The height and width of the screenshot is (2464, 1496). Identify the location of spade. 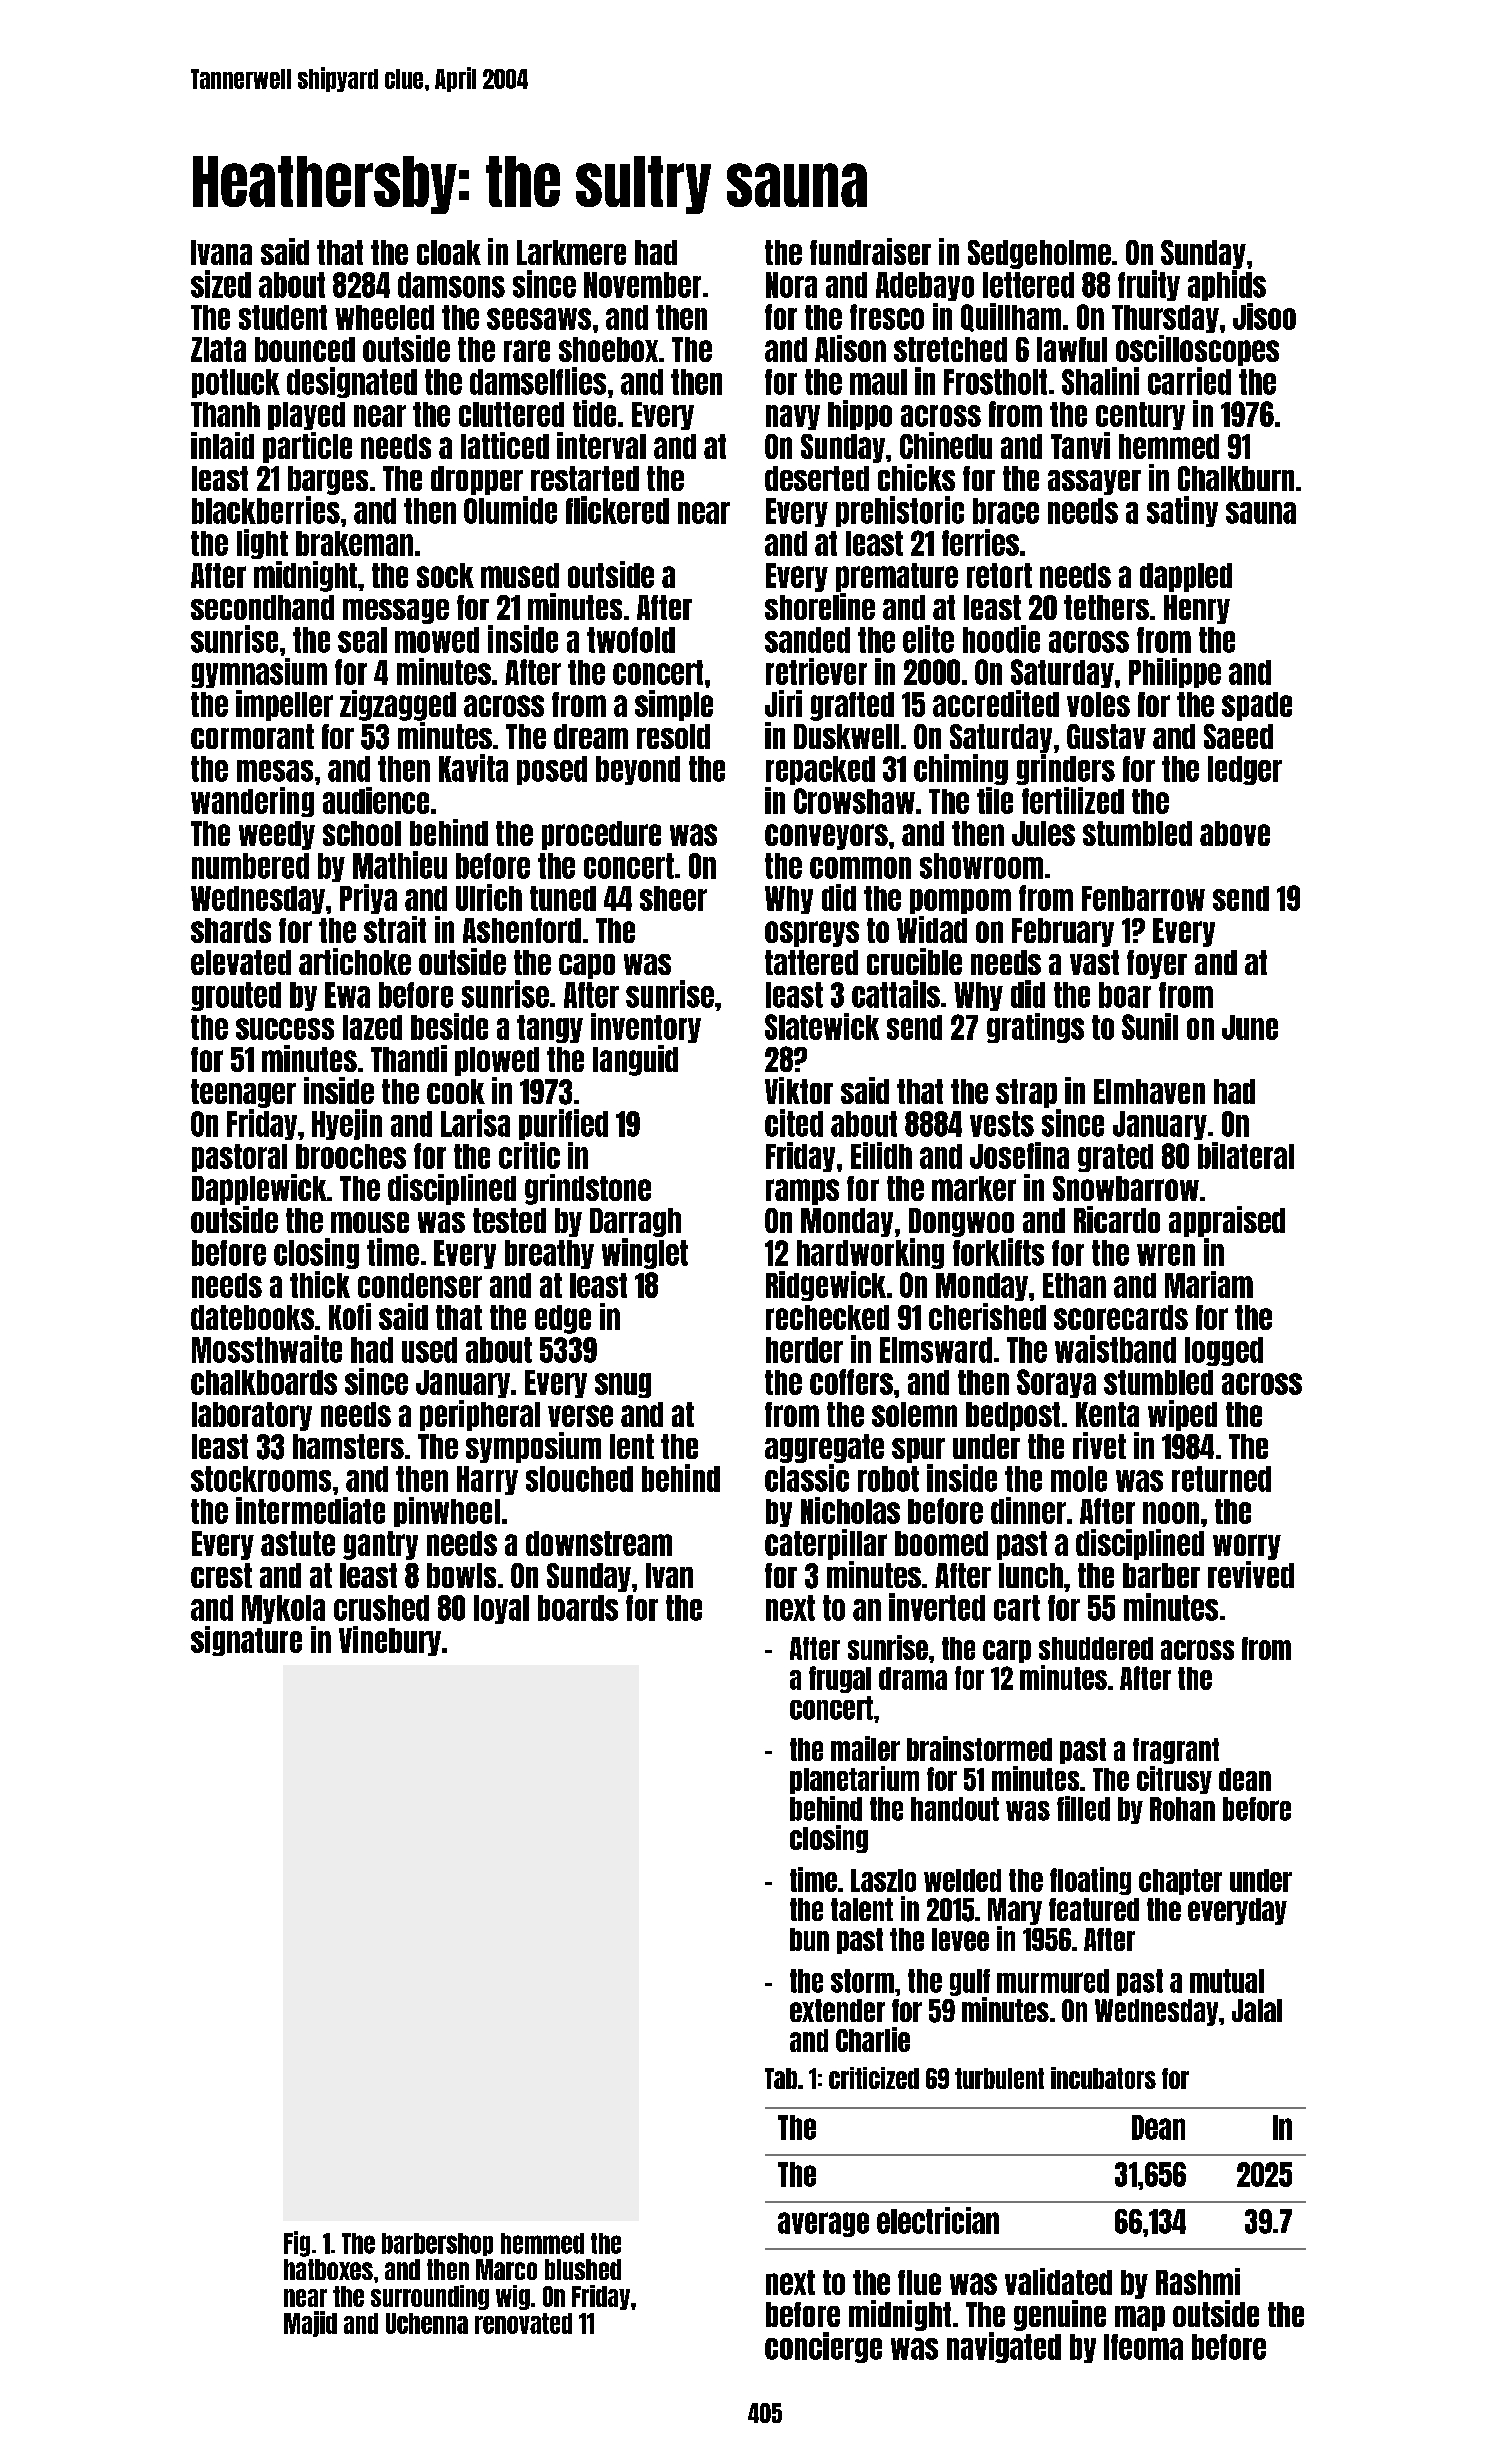
(1257, 706).
